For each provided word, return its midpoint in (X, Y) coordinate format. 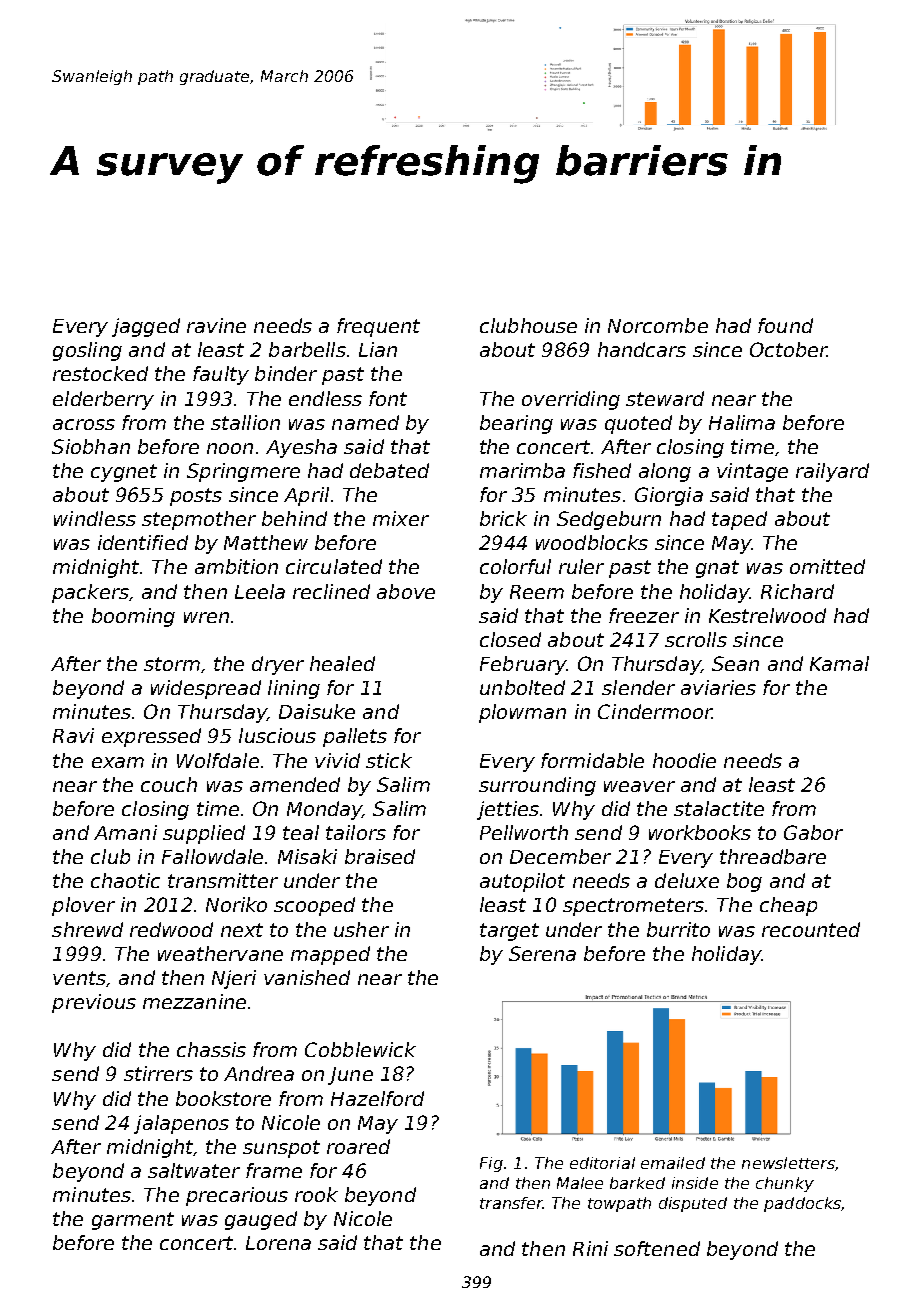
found (785, 325)
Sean (735, 663)
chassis (211, 1049)
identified (143, 542)
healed (342, 663)
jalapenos (181, 1124)
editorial (602, 1163)
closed (510, 639)
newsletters (788, 1163)
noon (230, 448)
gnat (717, 569)
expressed (151, 737)
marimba (522, 470)
